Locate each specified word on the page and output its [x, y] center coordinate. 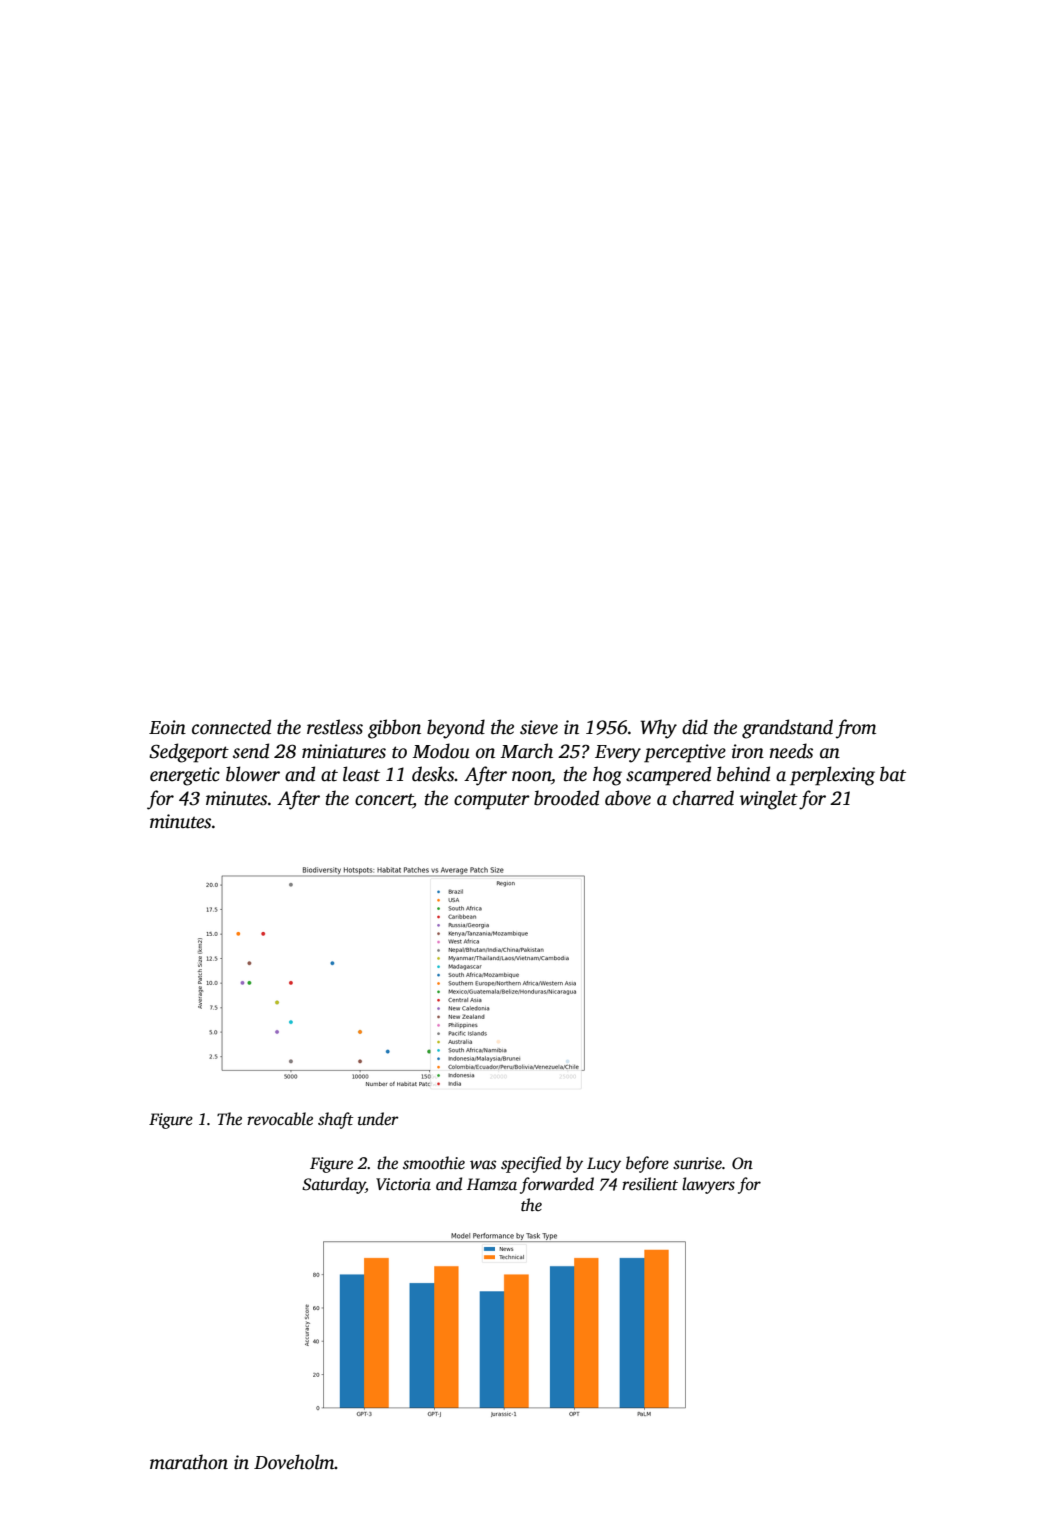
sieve [539, 727]
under [378, 1118]
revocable [280, 1119]
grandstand [787, 729]
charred [703, 798]
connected [231, 727]
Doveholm [294, 1462]
